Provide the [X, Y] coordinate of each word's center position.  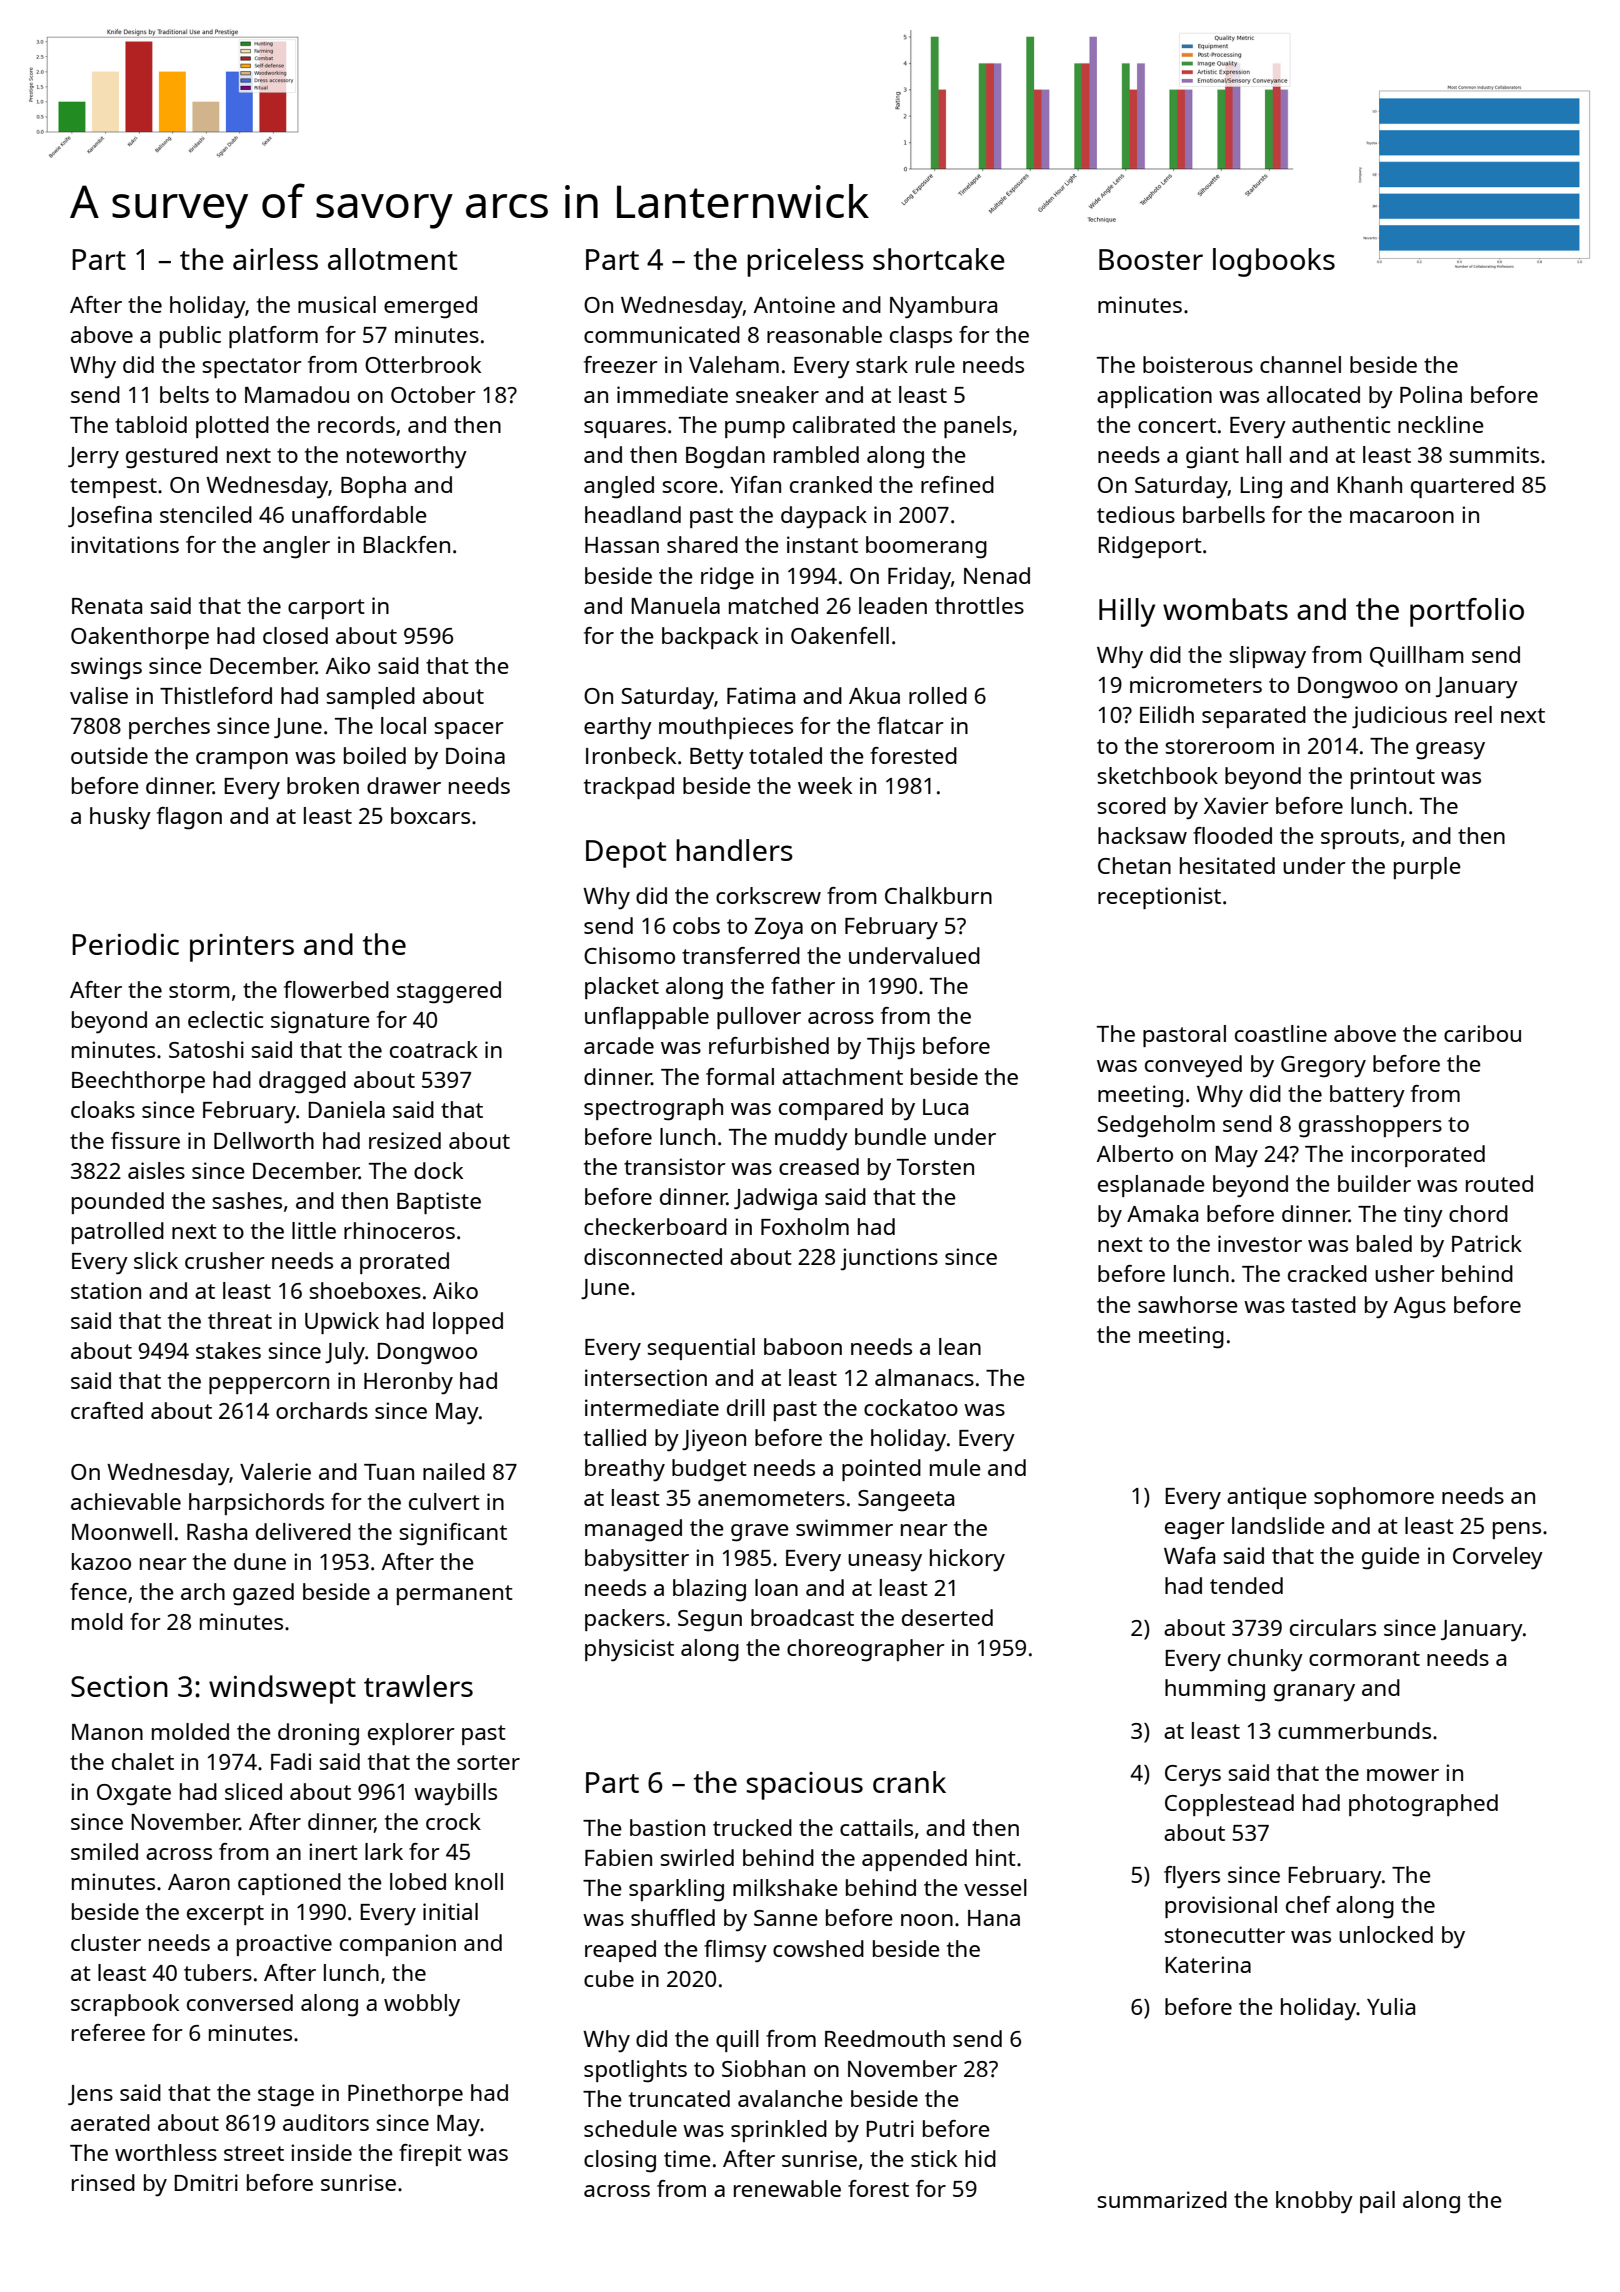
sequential [701, 1349]
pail [1377, 2202]
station [106, 1290]
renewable [787, 2188]
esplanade [1151, 1186]
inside [321, 2152]
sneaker [777, 394]
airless [275, 259]
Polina [1431, 394]
